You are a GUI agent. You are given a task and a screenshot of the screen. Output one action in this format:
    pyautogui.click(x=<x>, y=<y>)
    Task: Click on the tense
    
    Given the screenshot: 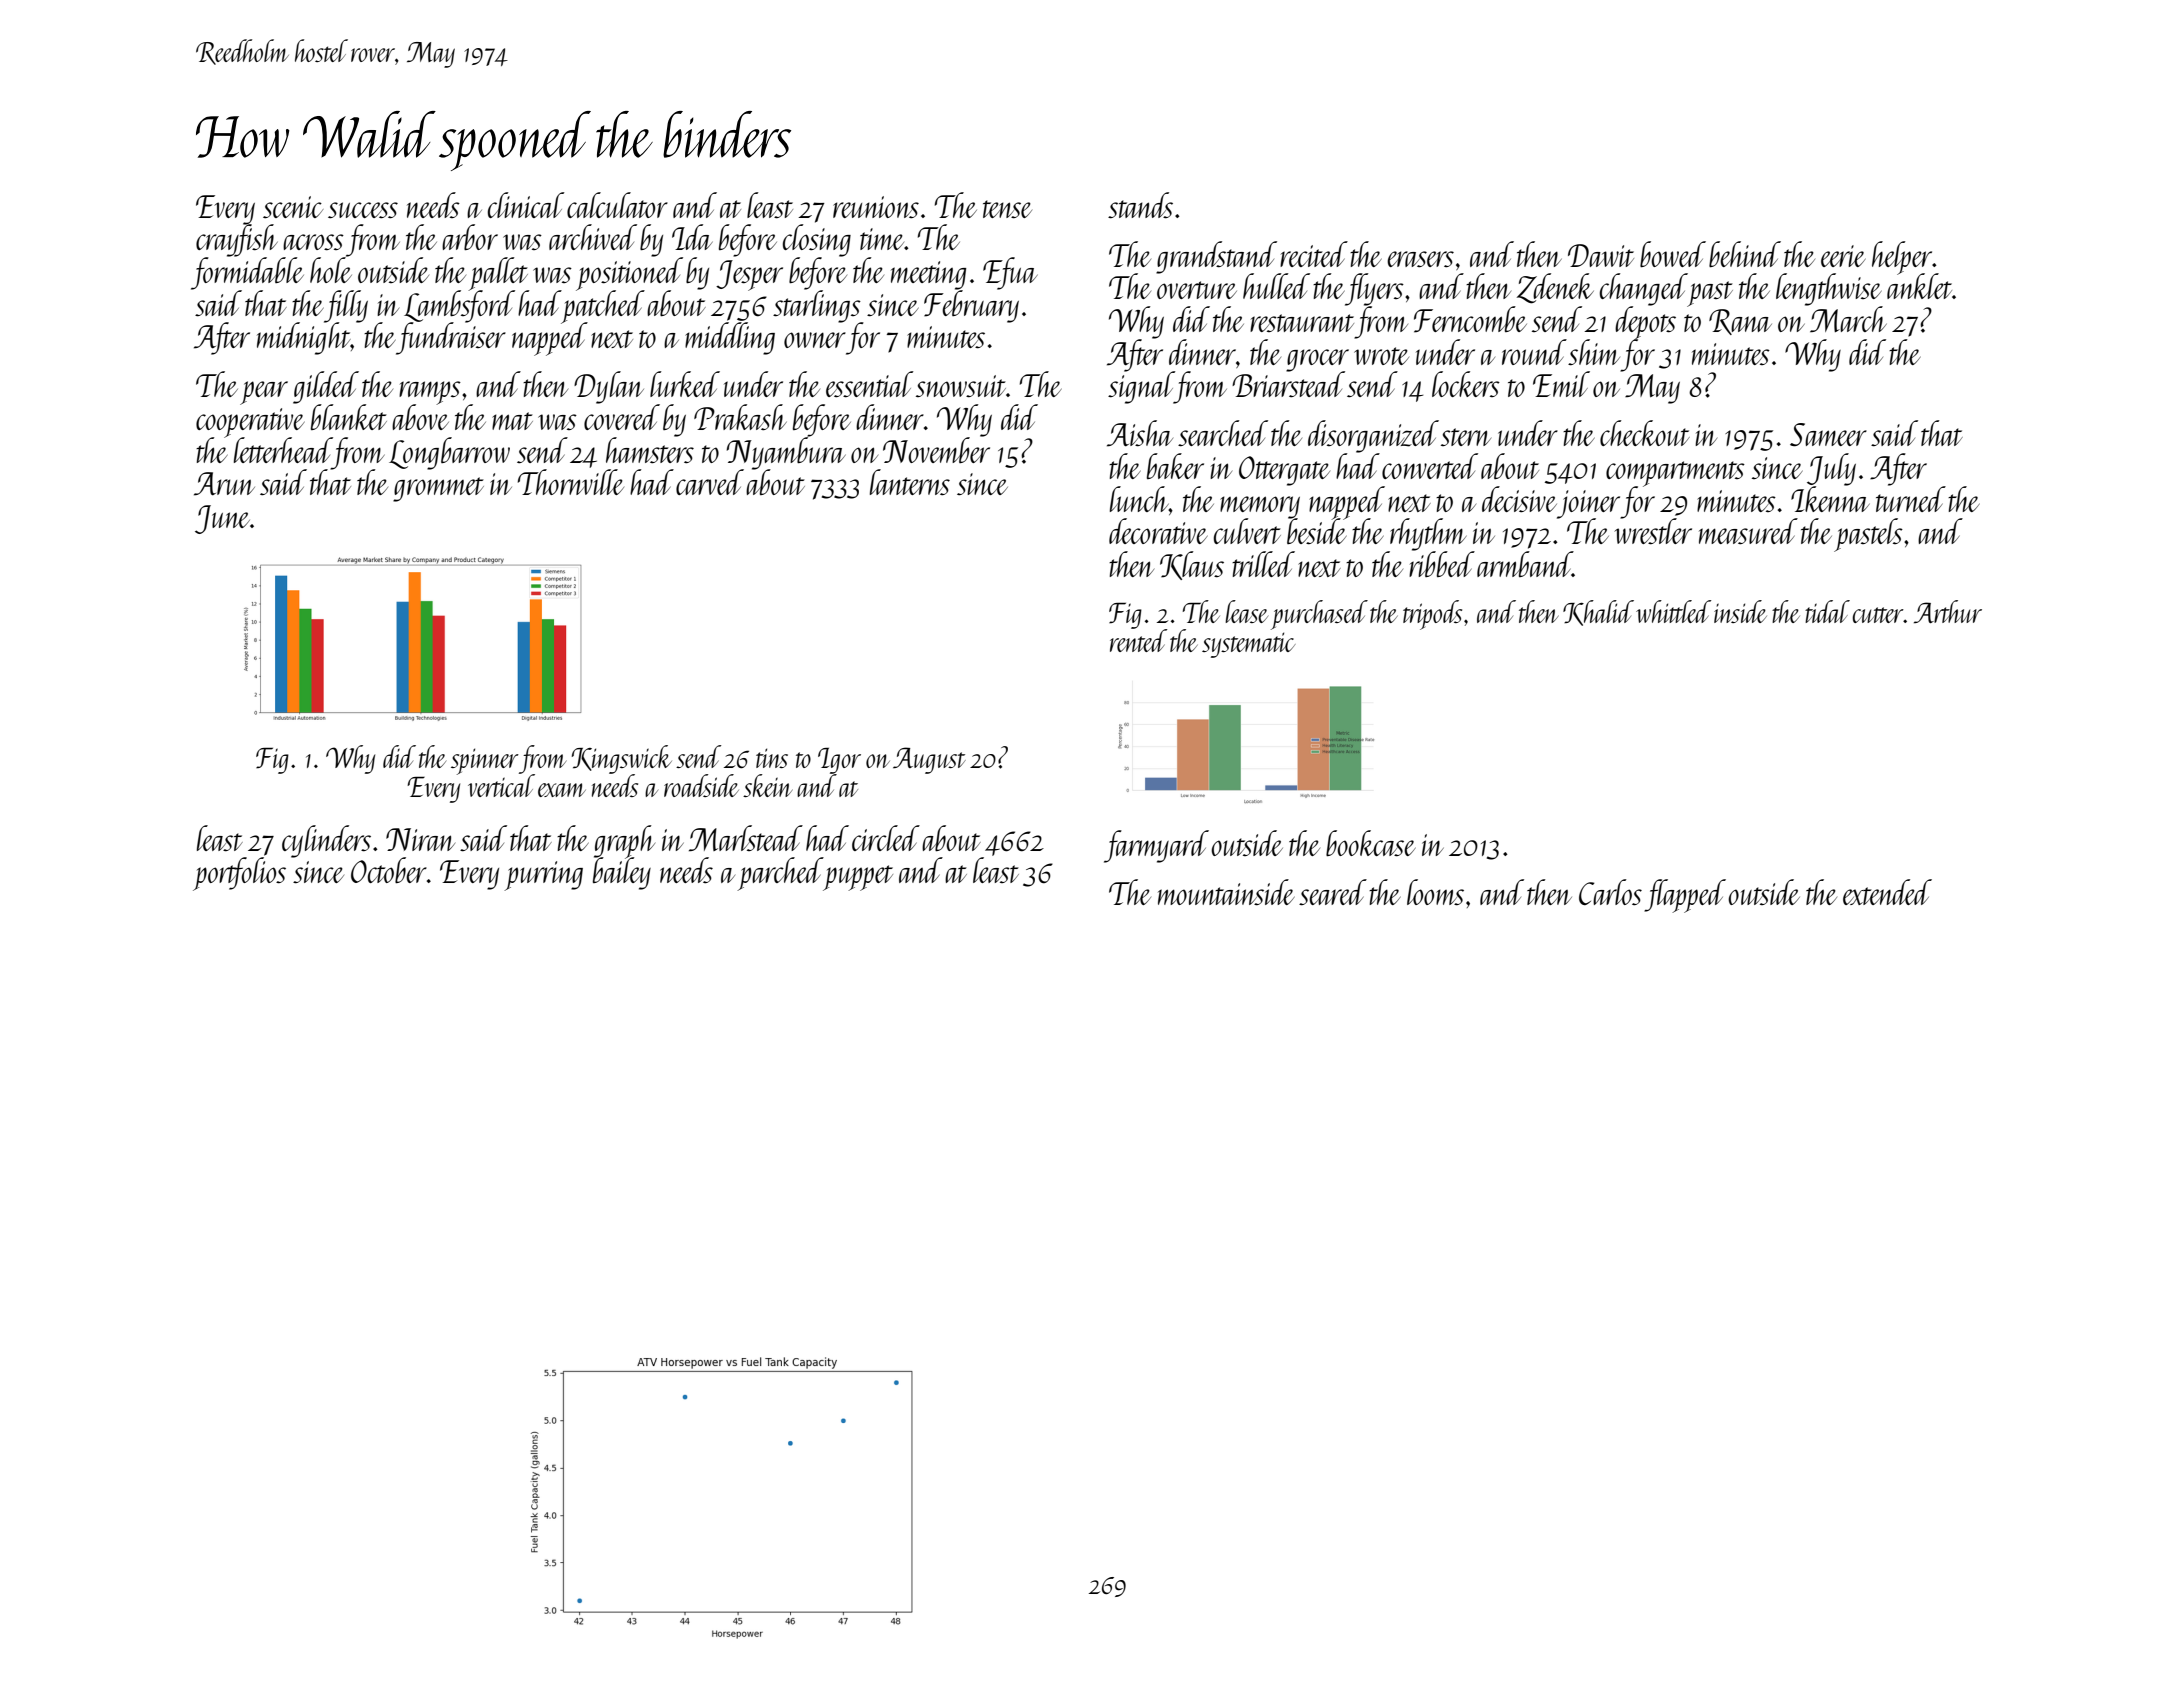 What is the action you would take?
    pyautogui.click(x=1007, y=209)
